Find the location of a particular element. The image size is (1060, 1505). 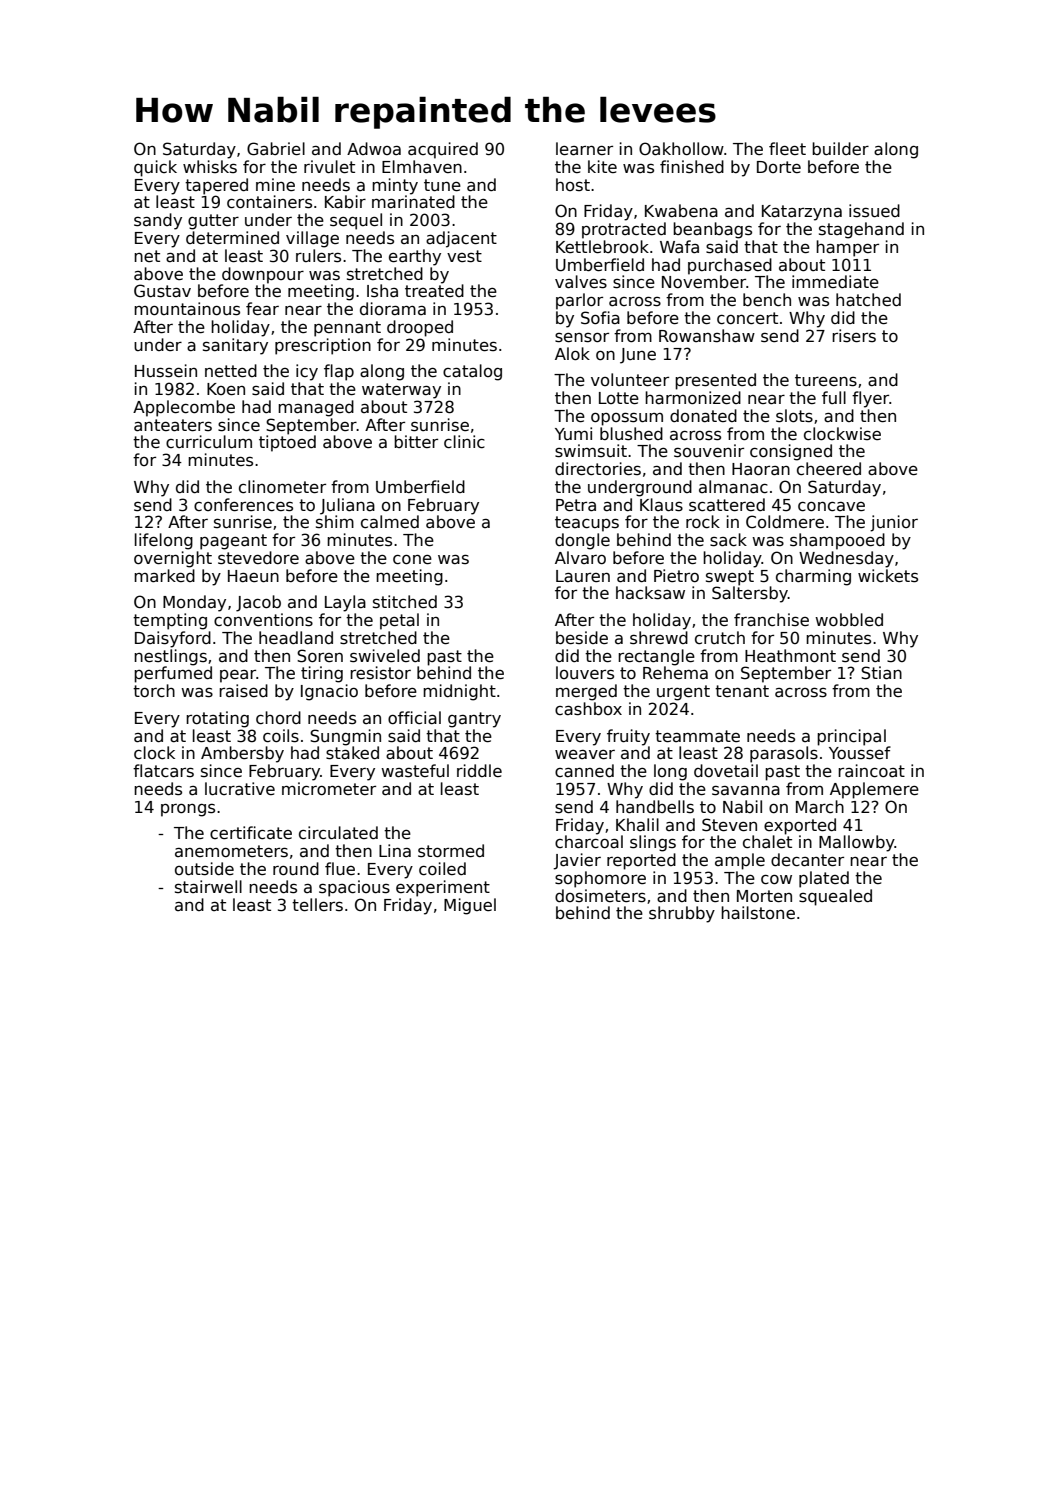

headland is located at coordinates (296, 638).
